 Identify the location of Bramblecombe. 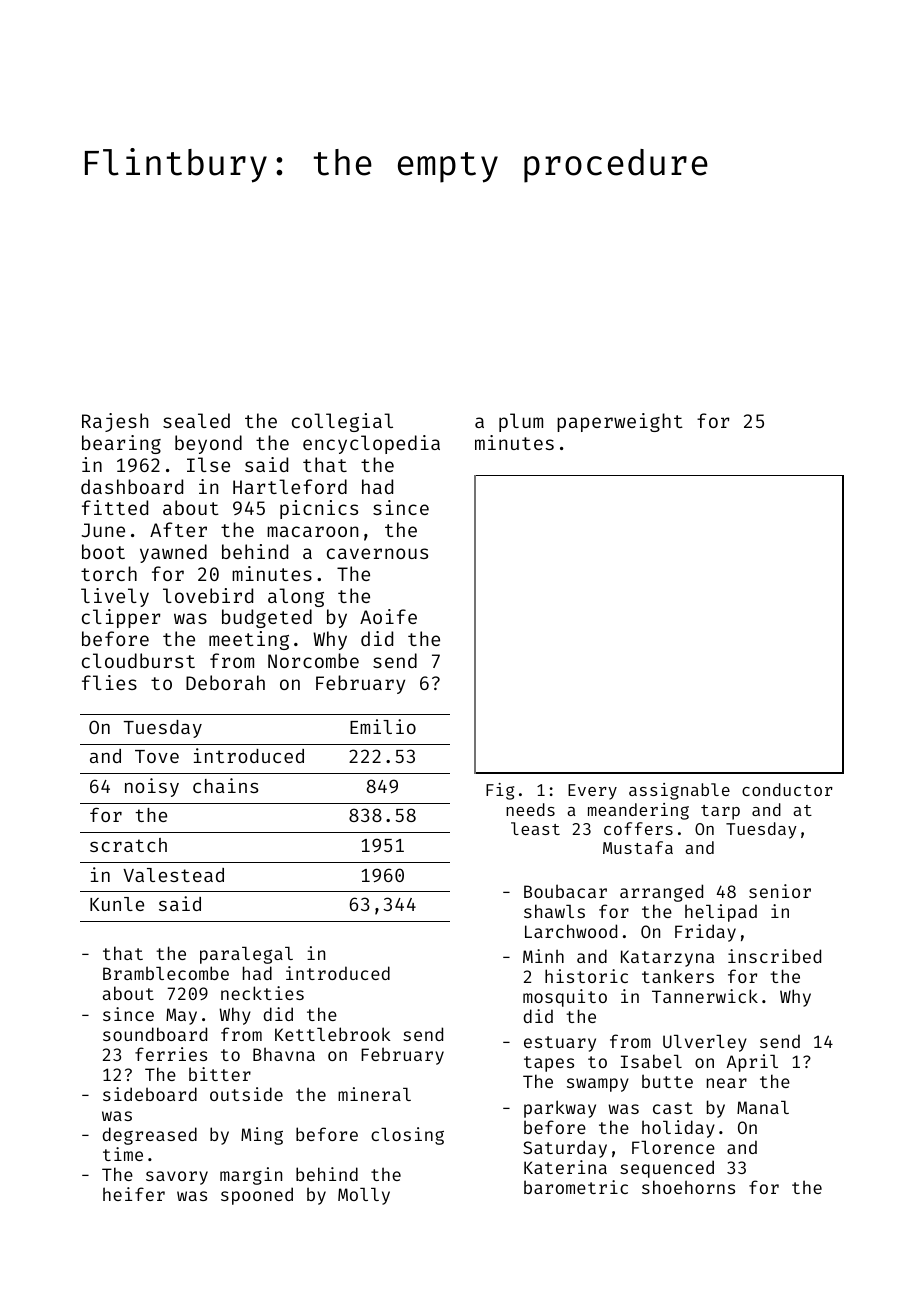
(166, 973).
